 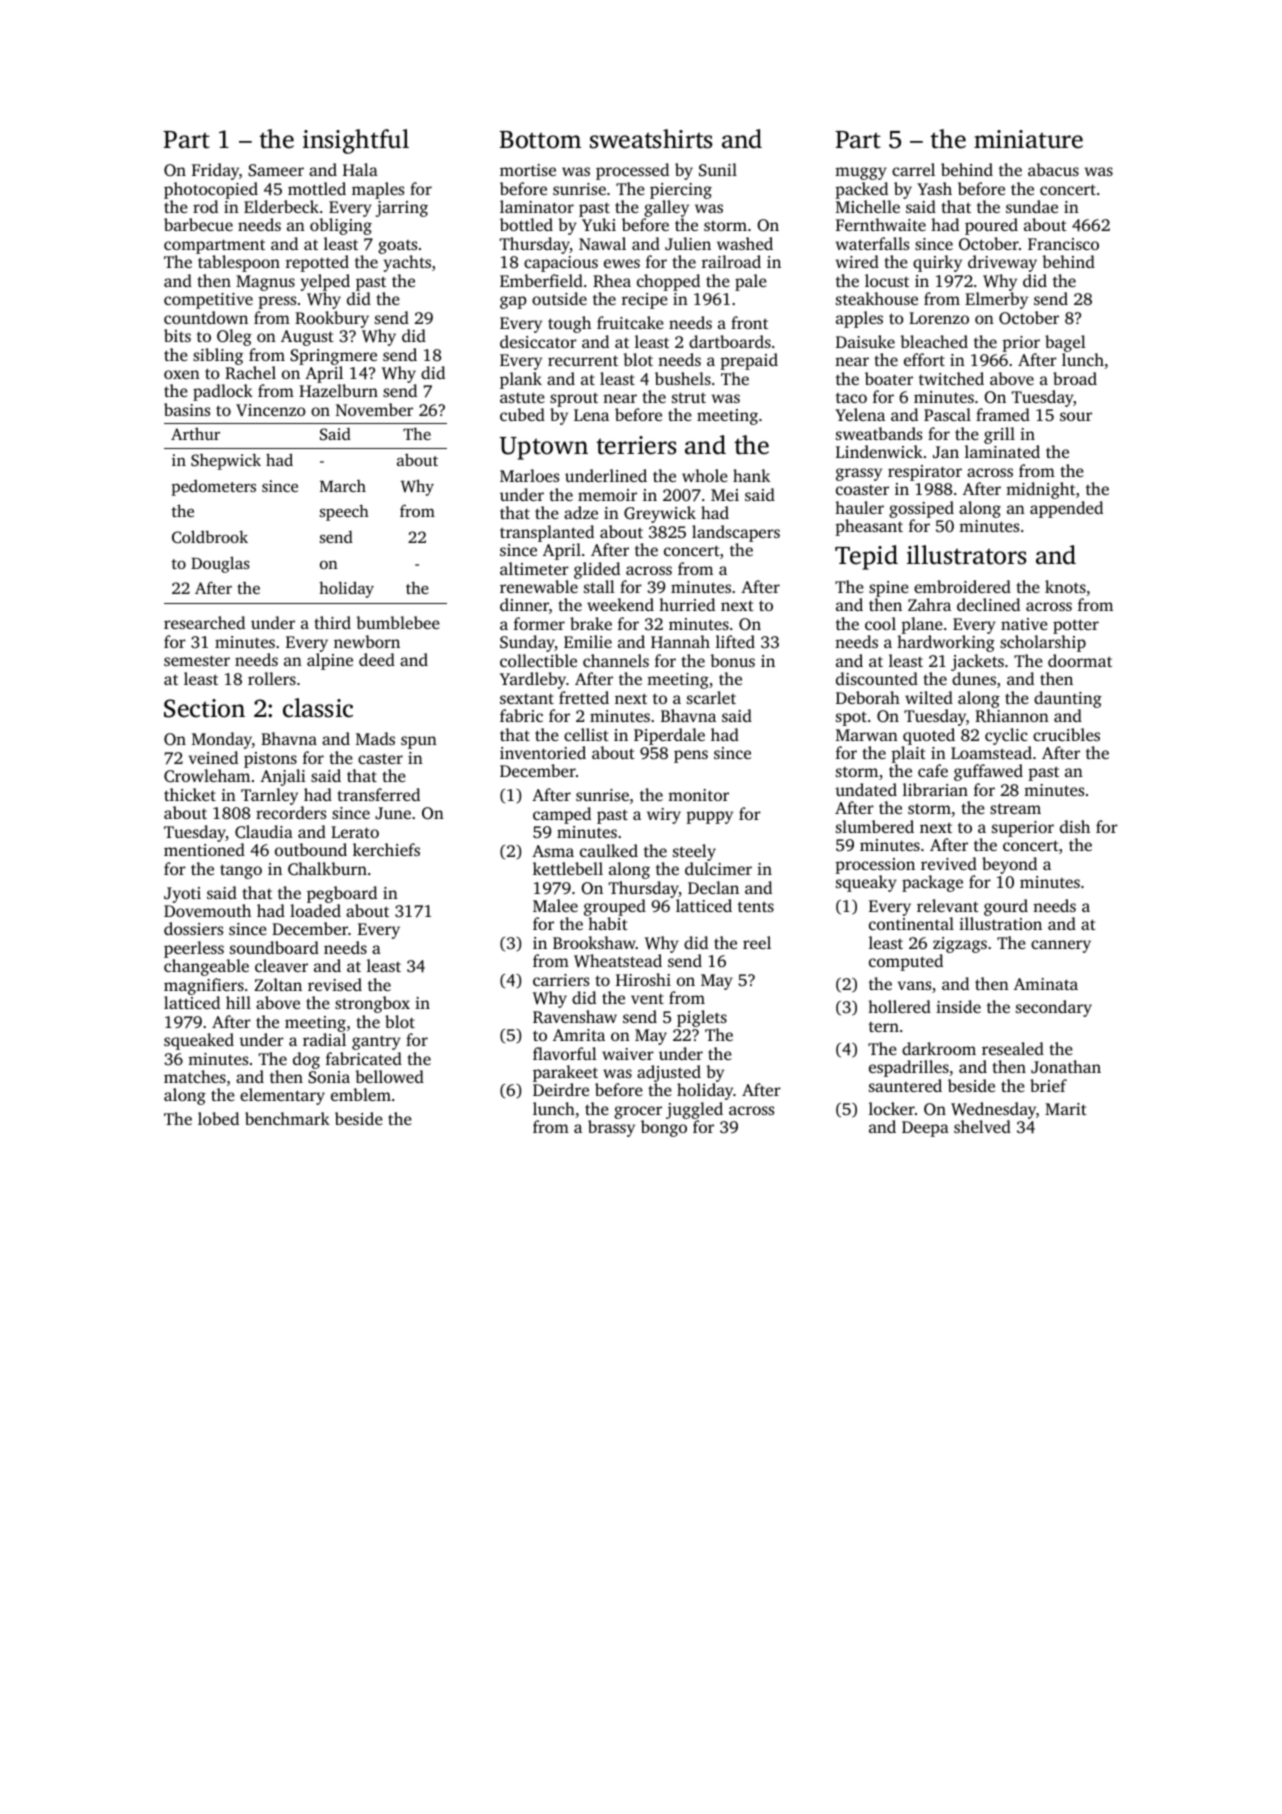 What do you see at coordinates (934, 188) in the screenshot?
I see `Yash` at bounding box center [934, 188].
